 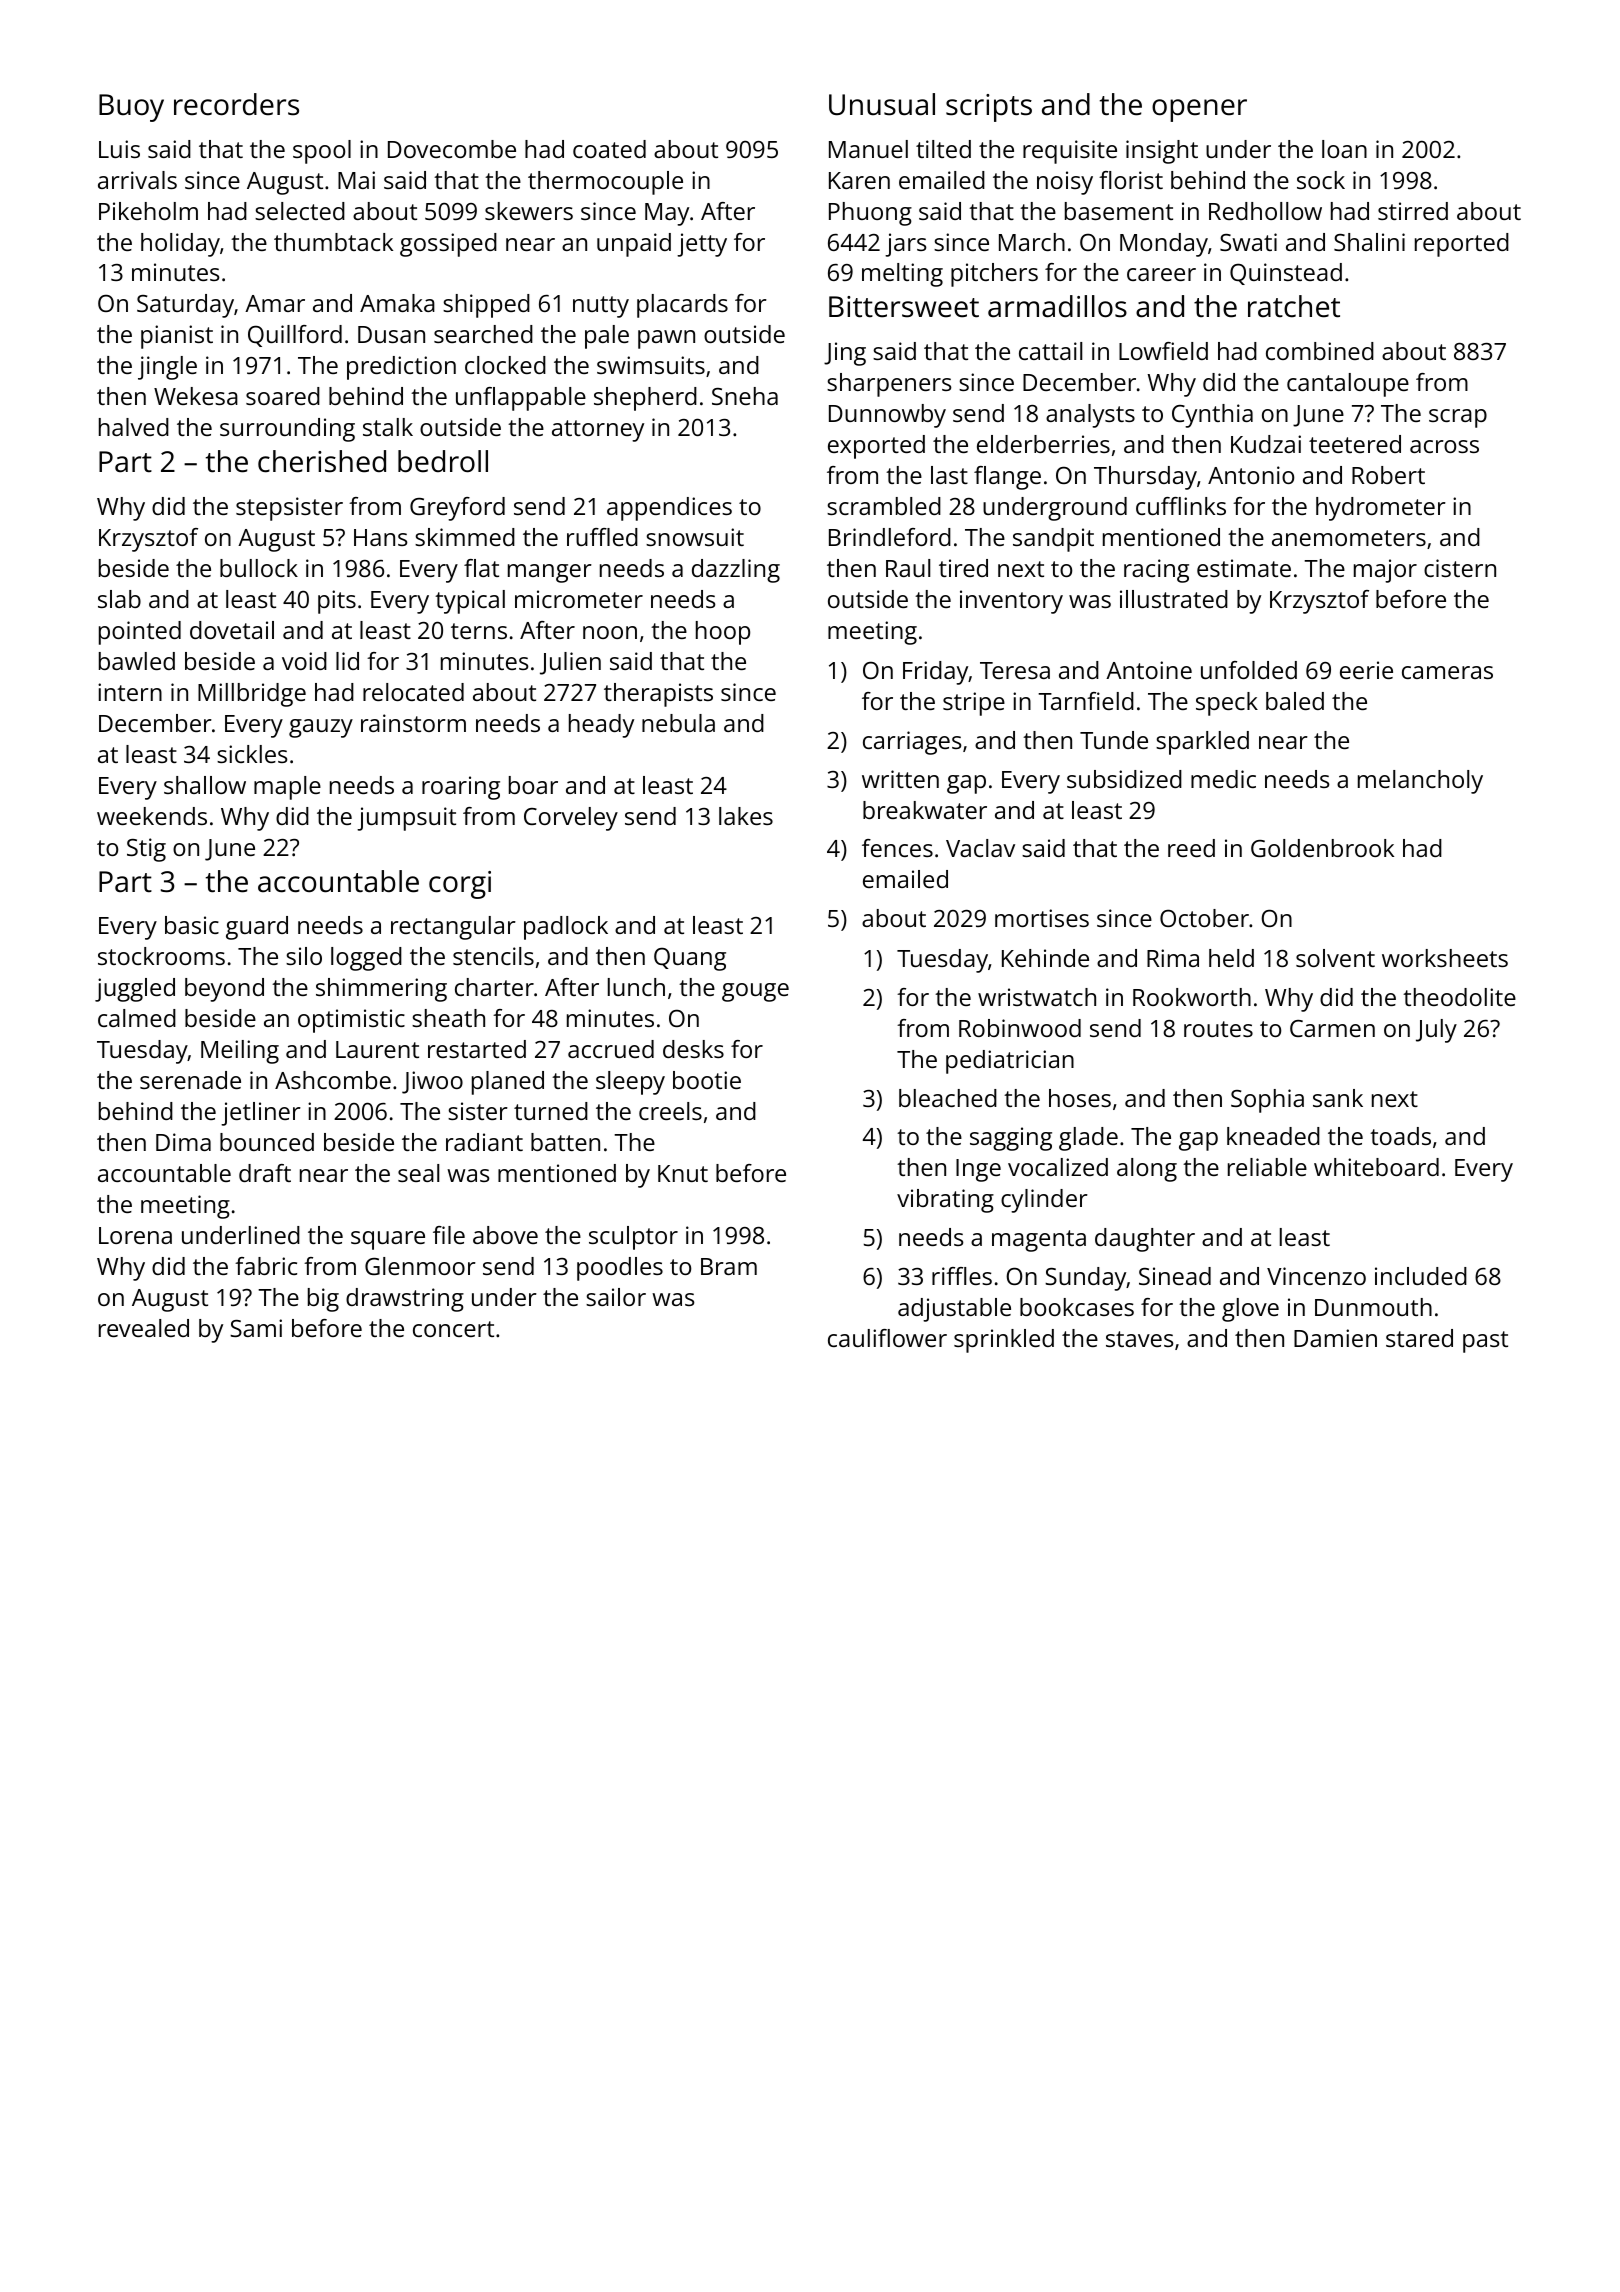 What do you see at coordinates (351, 1021) in the screenshot?
I see `optimistic` at bounding box center [351, 1021].
